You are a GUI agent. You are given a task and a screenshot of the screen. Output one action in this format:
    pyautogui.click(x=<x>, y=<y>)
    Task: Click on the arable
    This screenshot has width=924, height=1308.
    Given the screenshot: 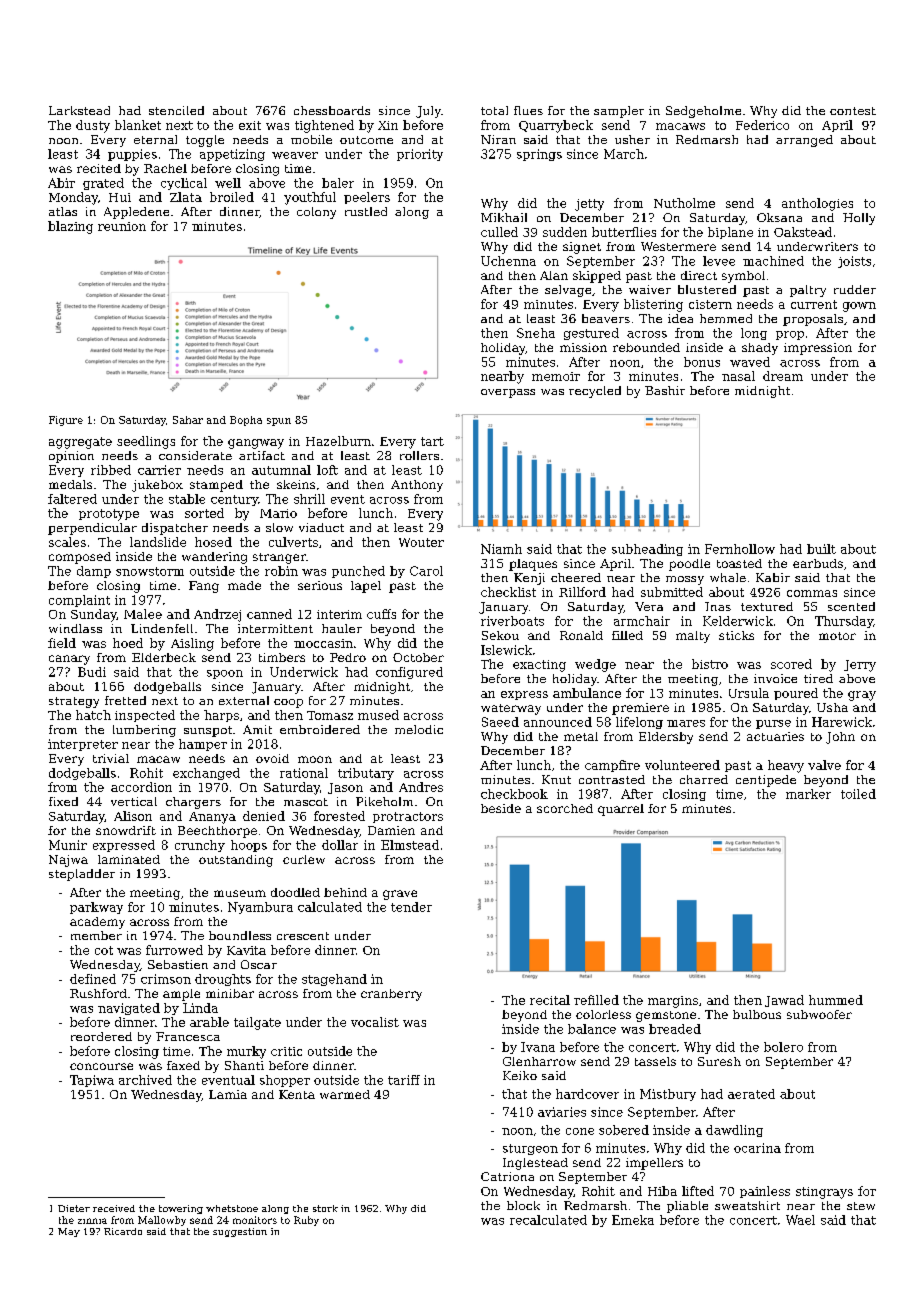 What is the action you would take?
    pyautogui.click(x=209, y=1022)
